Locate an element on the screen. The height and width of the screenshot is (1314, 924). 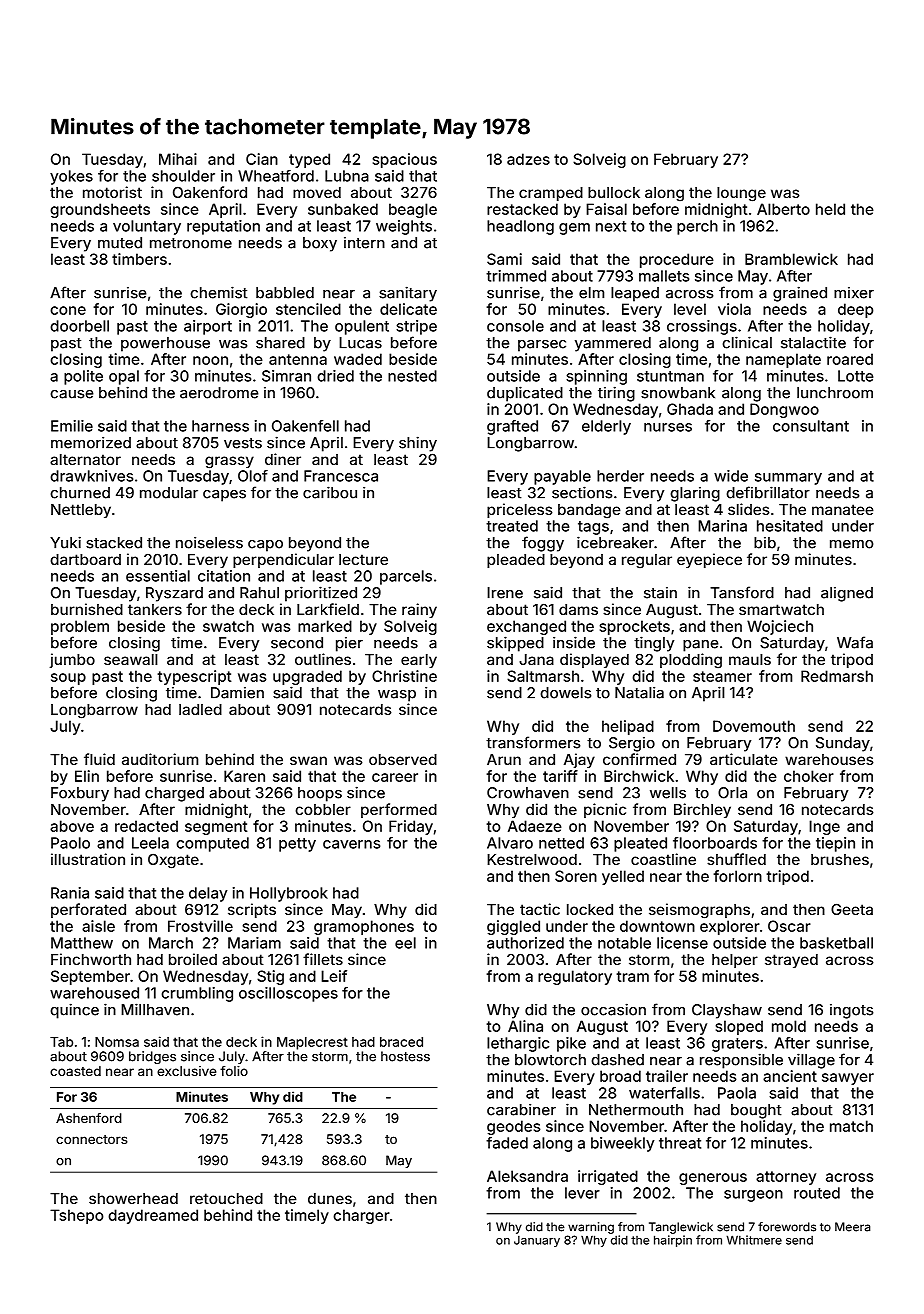
exclusive is located at coordinates (186, 1071).
